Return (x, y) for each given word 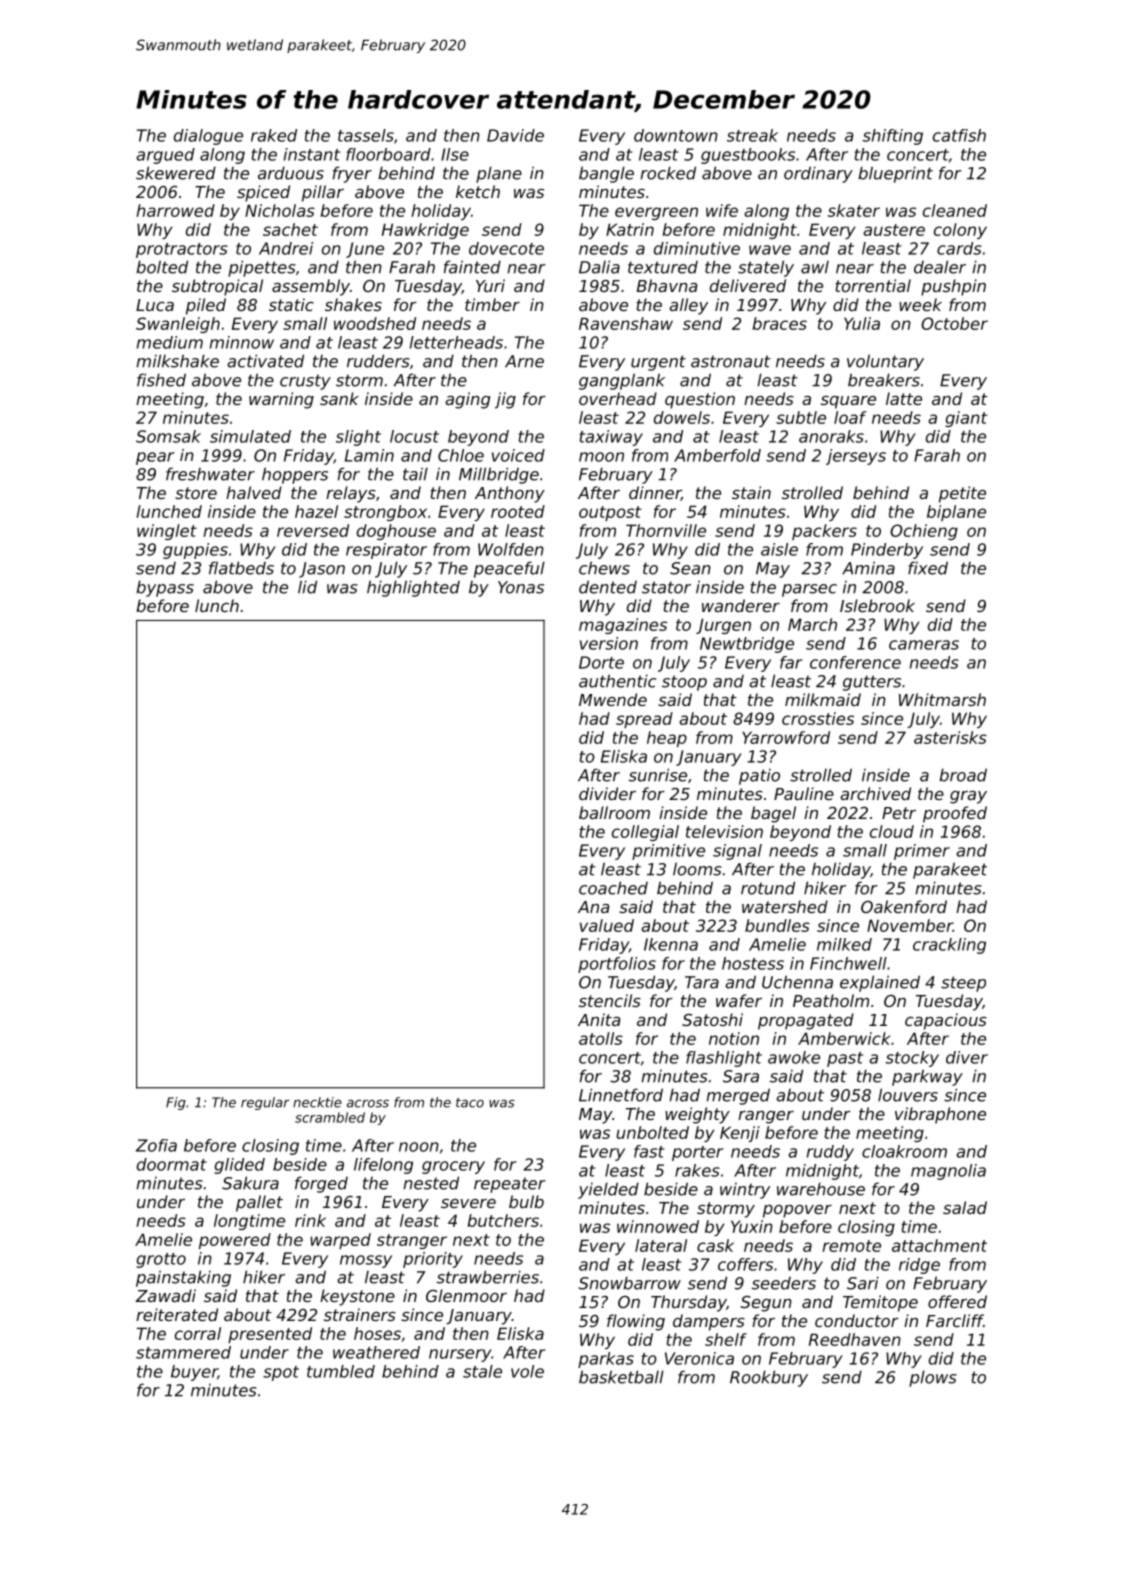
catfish (959, 135)
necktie (317, 1102)
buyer (194, 1373)
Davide (515, 135)
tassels (366, 135)
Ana (593, 907)
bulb (526, 1201)
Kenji (740, 1134)
